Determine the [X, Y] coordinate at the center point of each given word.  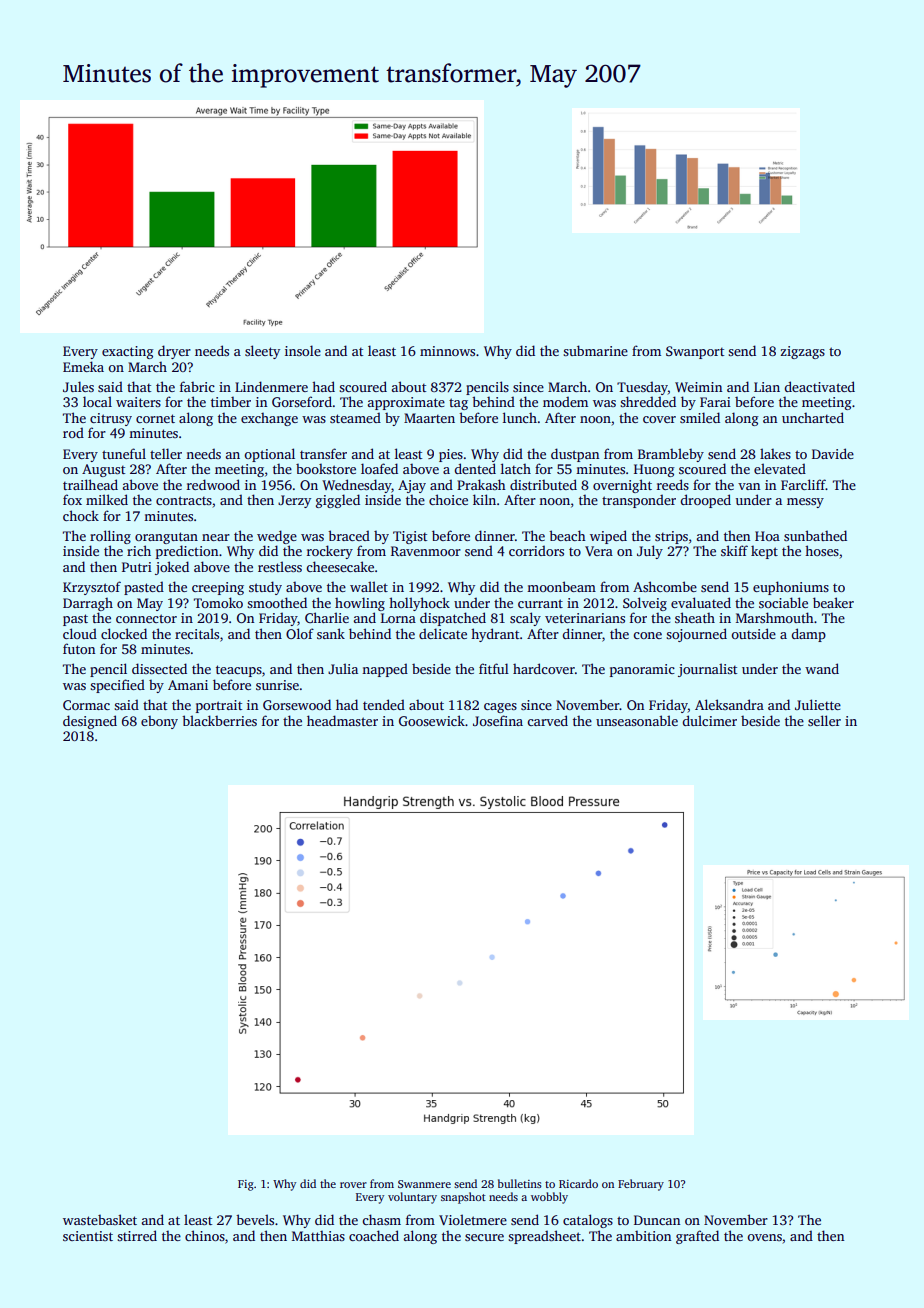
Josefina [498, 720]
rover [353, 1185]
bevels [255, 1219]
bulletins [520, 1183]
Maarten [429, 418]
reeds [673, 484]
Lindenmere [271, 386]
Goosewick [432, 720]
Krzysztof [92, 588]
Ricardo [578, 1183]
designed [90, 722]
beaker [833, 602]
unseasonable [637, 720]
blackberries [219, 720]
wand [822, 668]
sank [331, 633]
